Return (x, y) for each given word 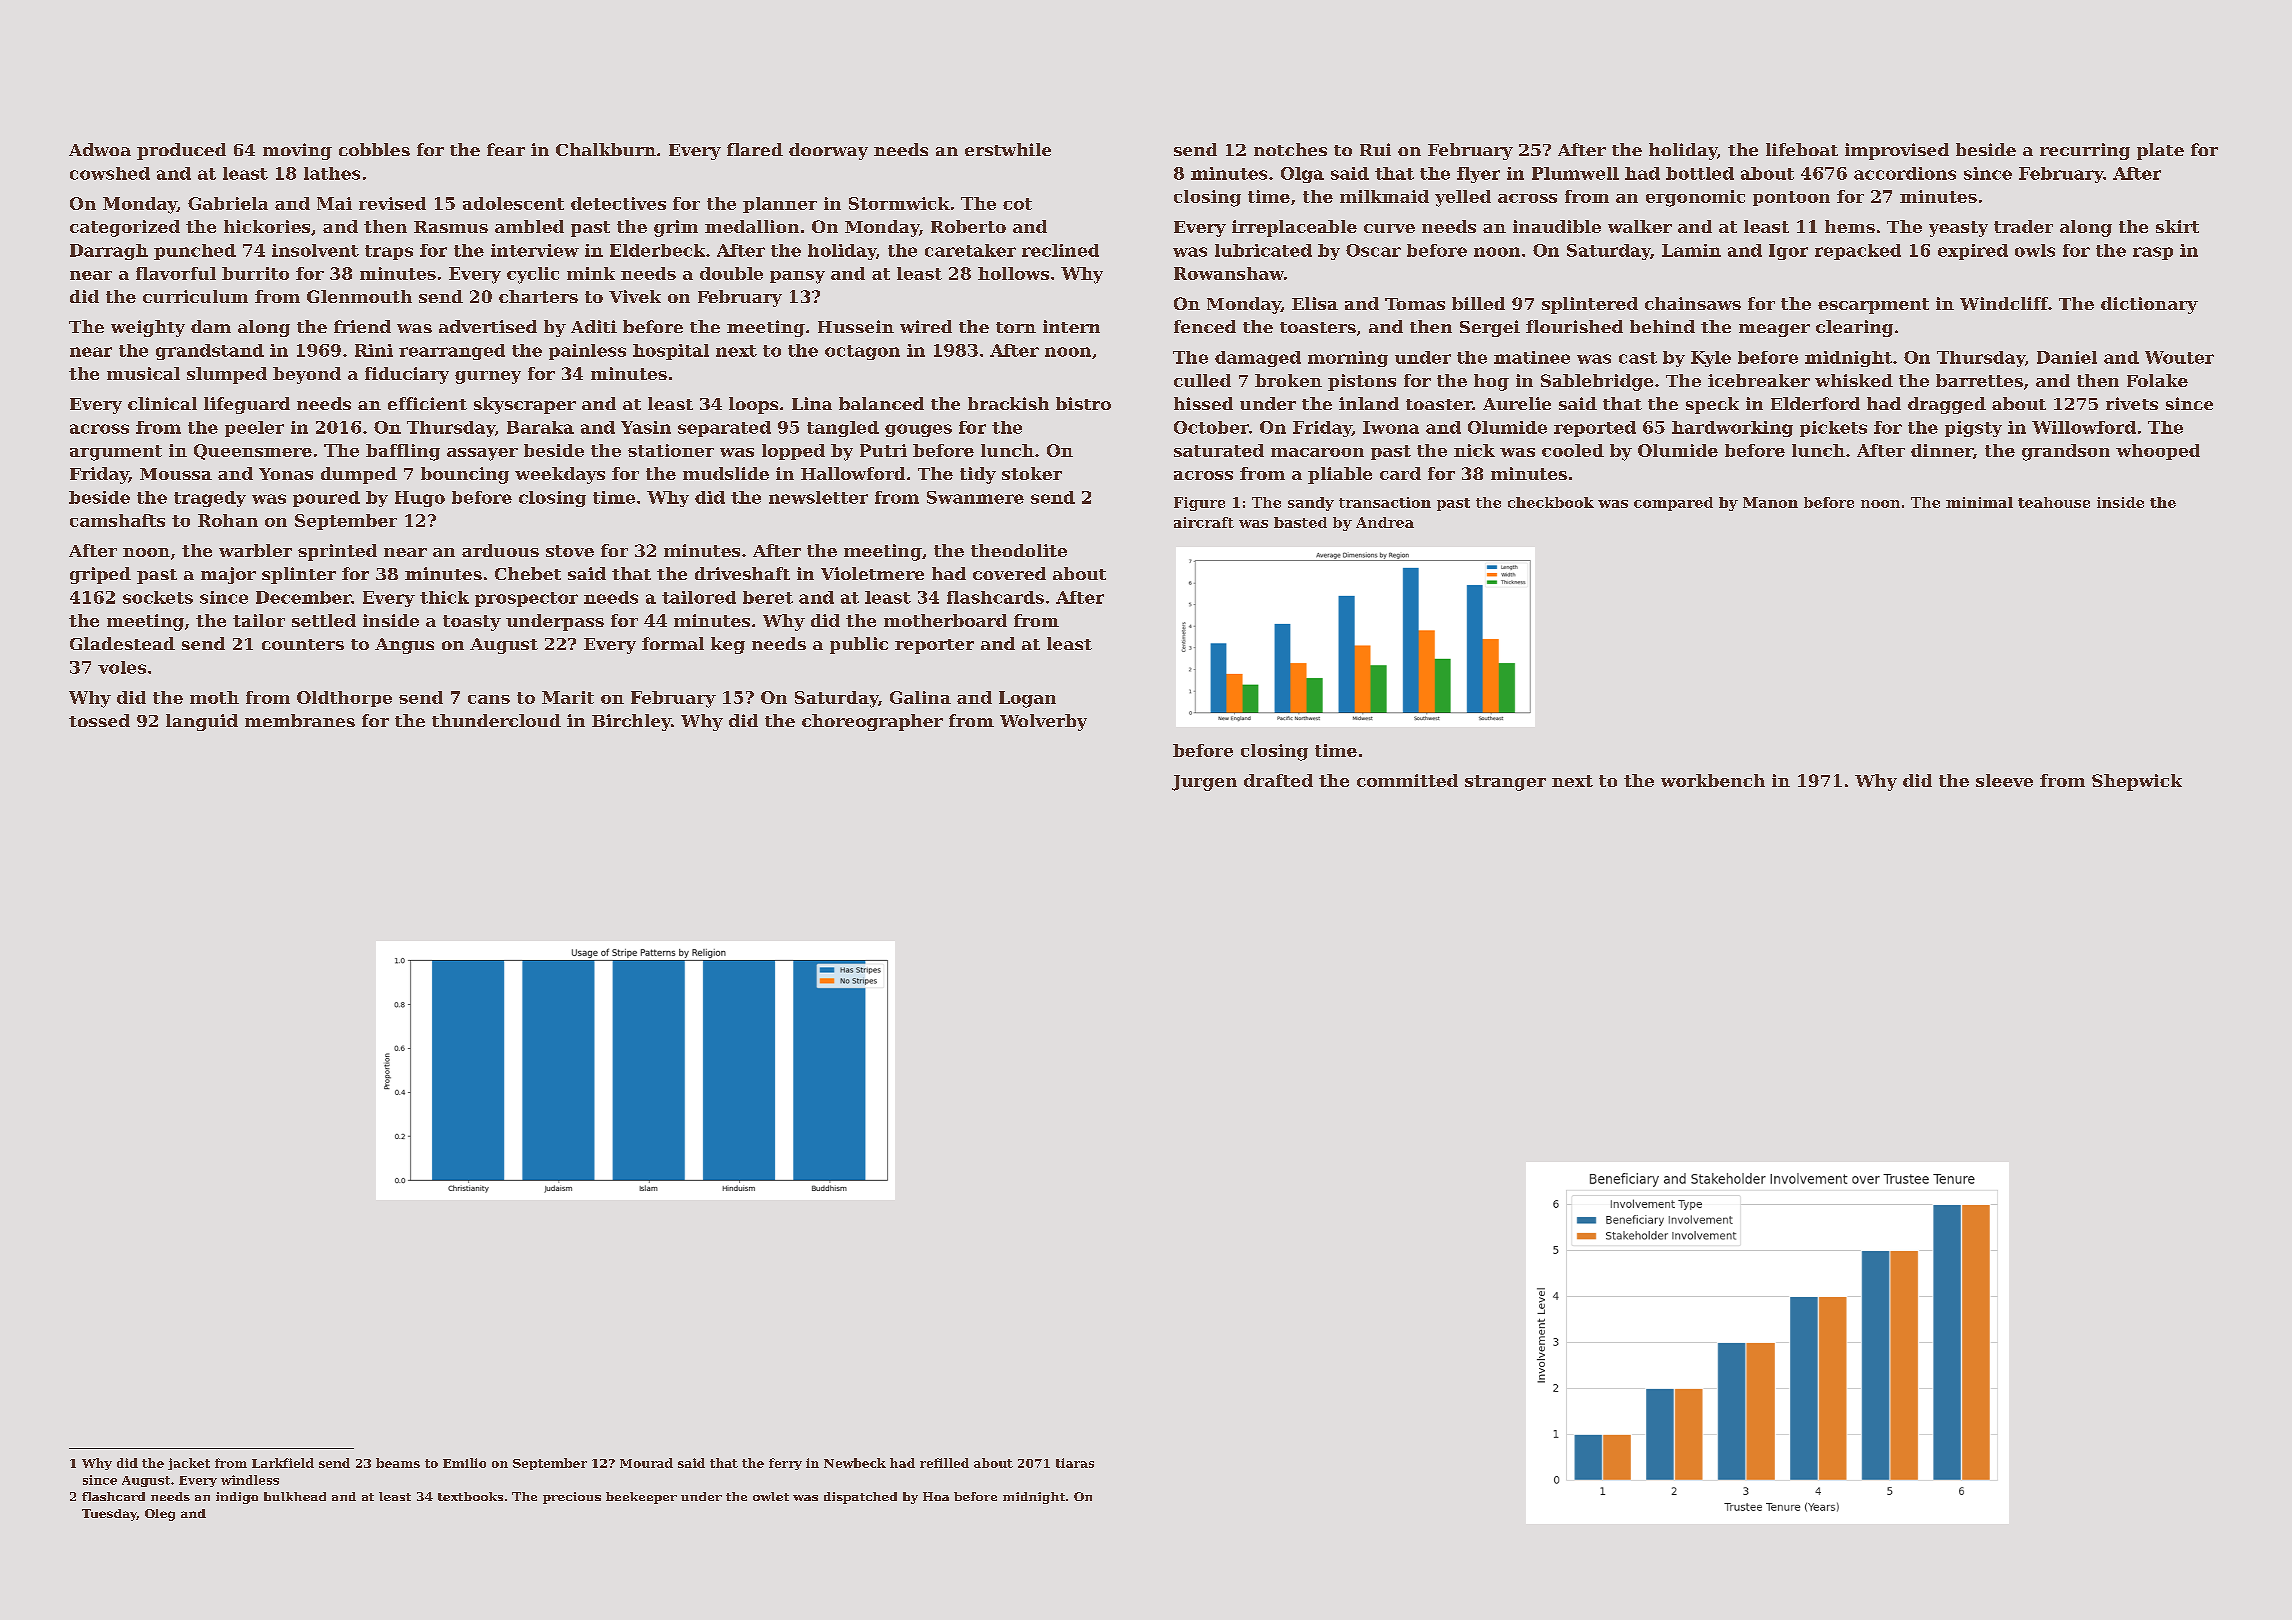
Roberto (968, 226)
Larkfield (283, 1463)
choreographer (872, 722)
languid (202, 722)
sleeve (2004, 780)
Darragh (109, 252)
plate (2160, 151)
